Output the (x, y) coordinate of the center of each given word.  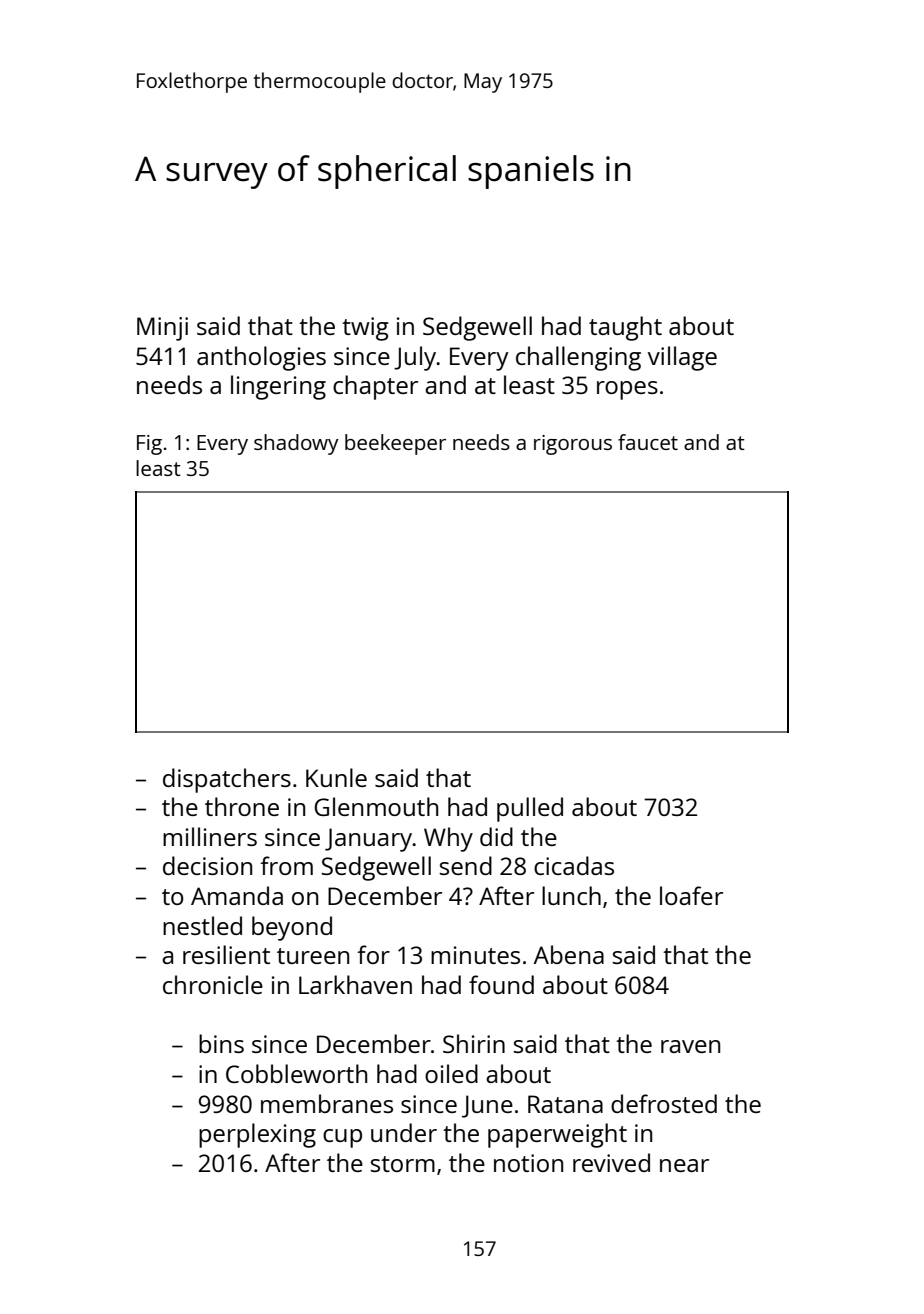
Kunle (336, 777)
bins (221, 1043)
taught (625, 328)
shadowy (296, 444)
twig (365, 329)
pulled (530, 809)
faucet (648, 442)
